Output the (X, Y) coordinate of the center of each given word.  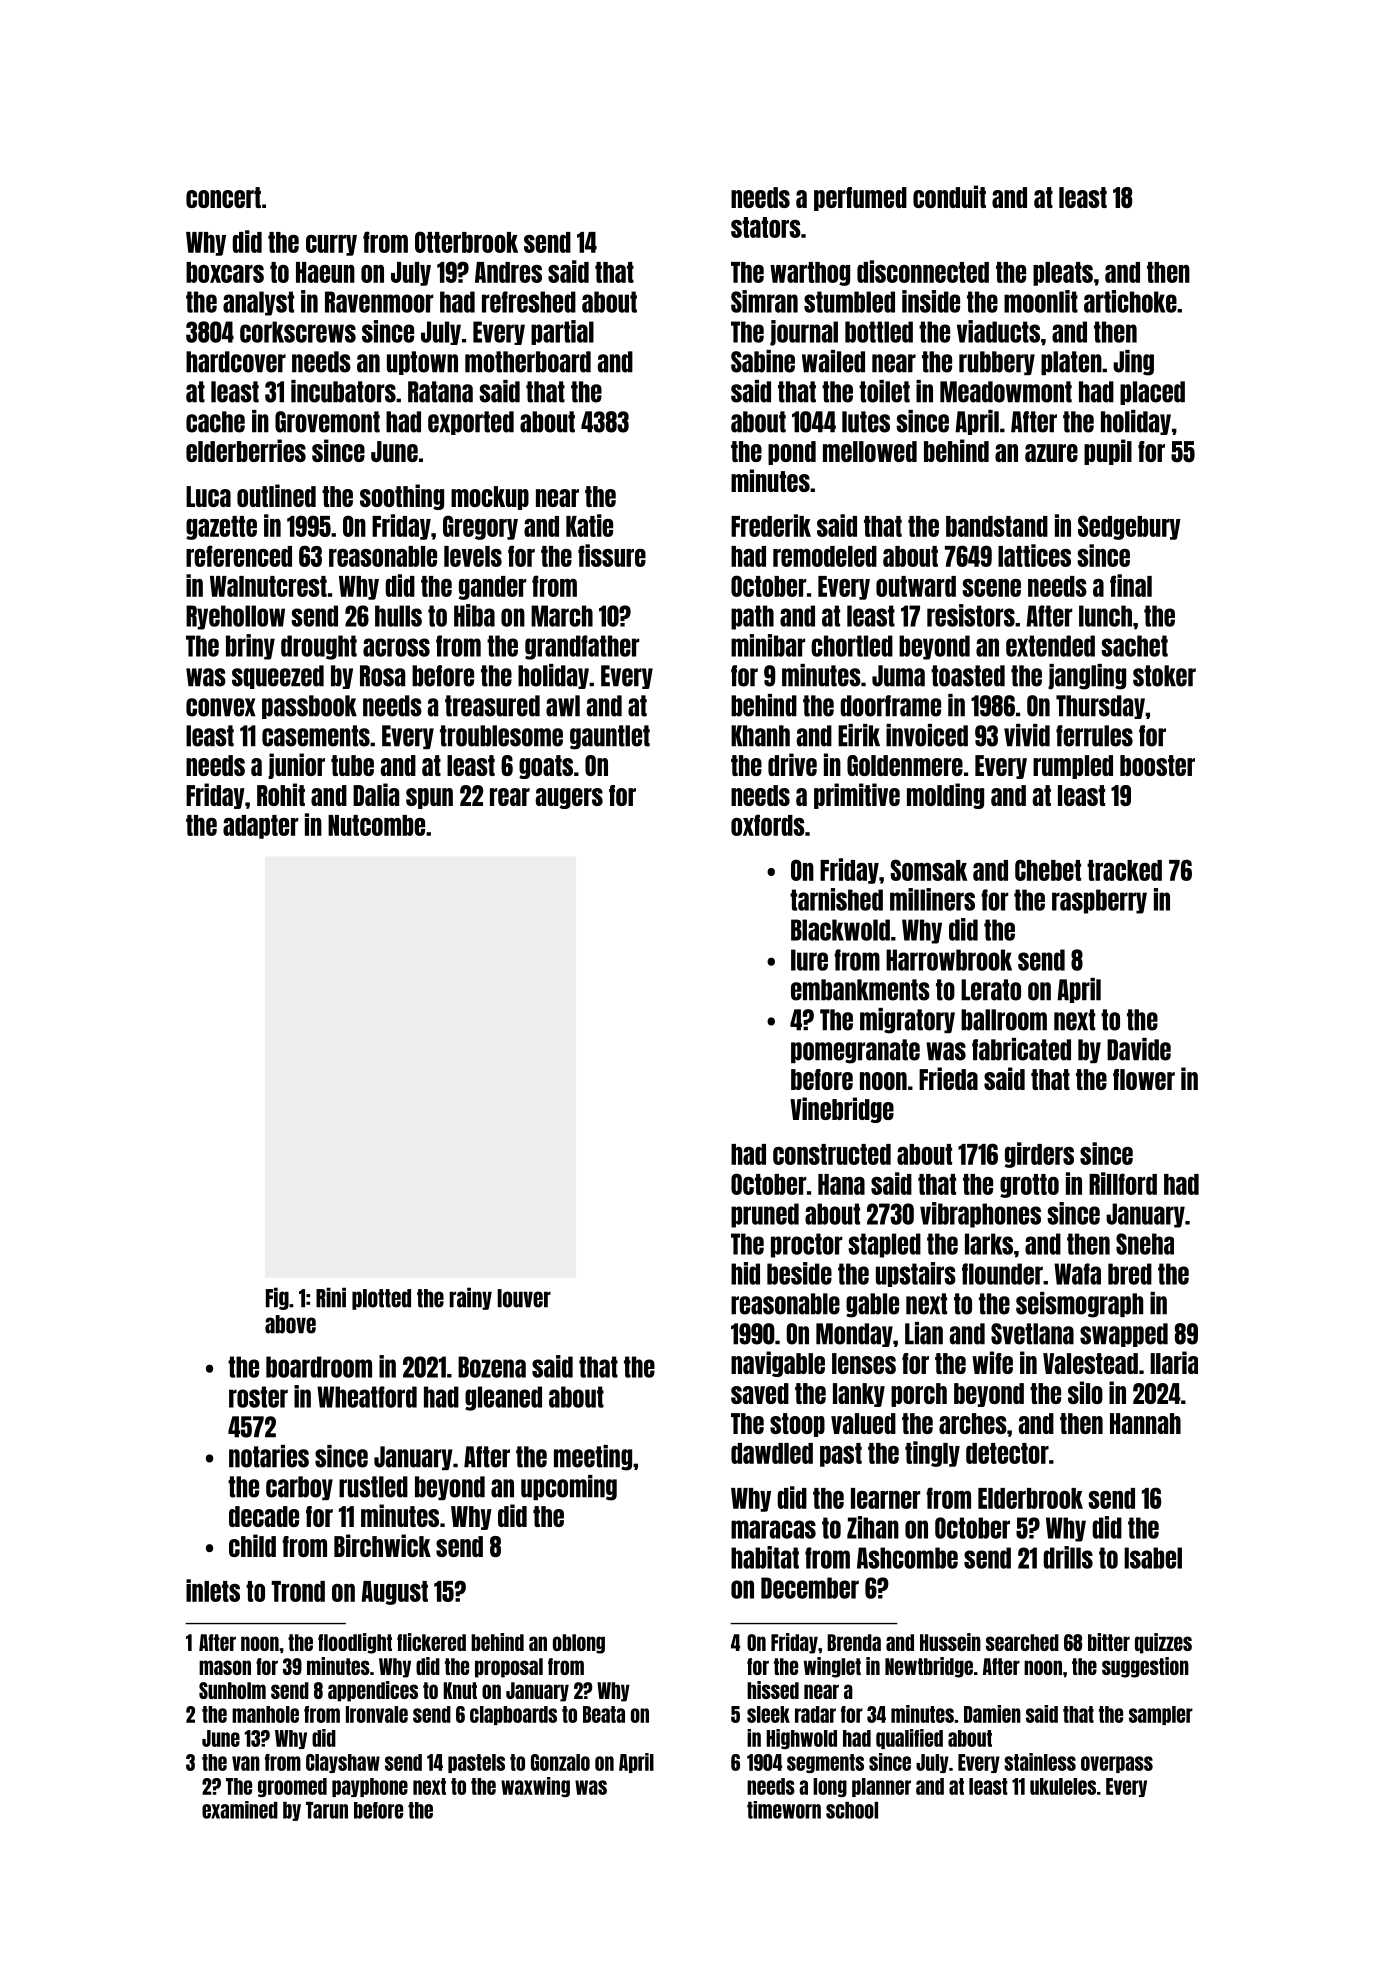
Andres (508, 272)
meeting (593, 1458)
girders (1039, 1155)
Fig (277, 1298)
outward (916, 586)
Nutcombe (376, 825)
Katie (589, 525)
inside (931, 301)
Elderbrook (1030, 1498)
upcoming (569, 1488)
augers (569, 798)
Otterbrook (466, 242)
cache (215, 422)
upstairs (916, 1274)
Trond (298, 1591)
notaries (269, 1456)
